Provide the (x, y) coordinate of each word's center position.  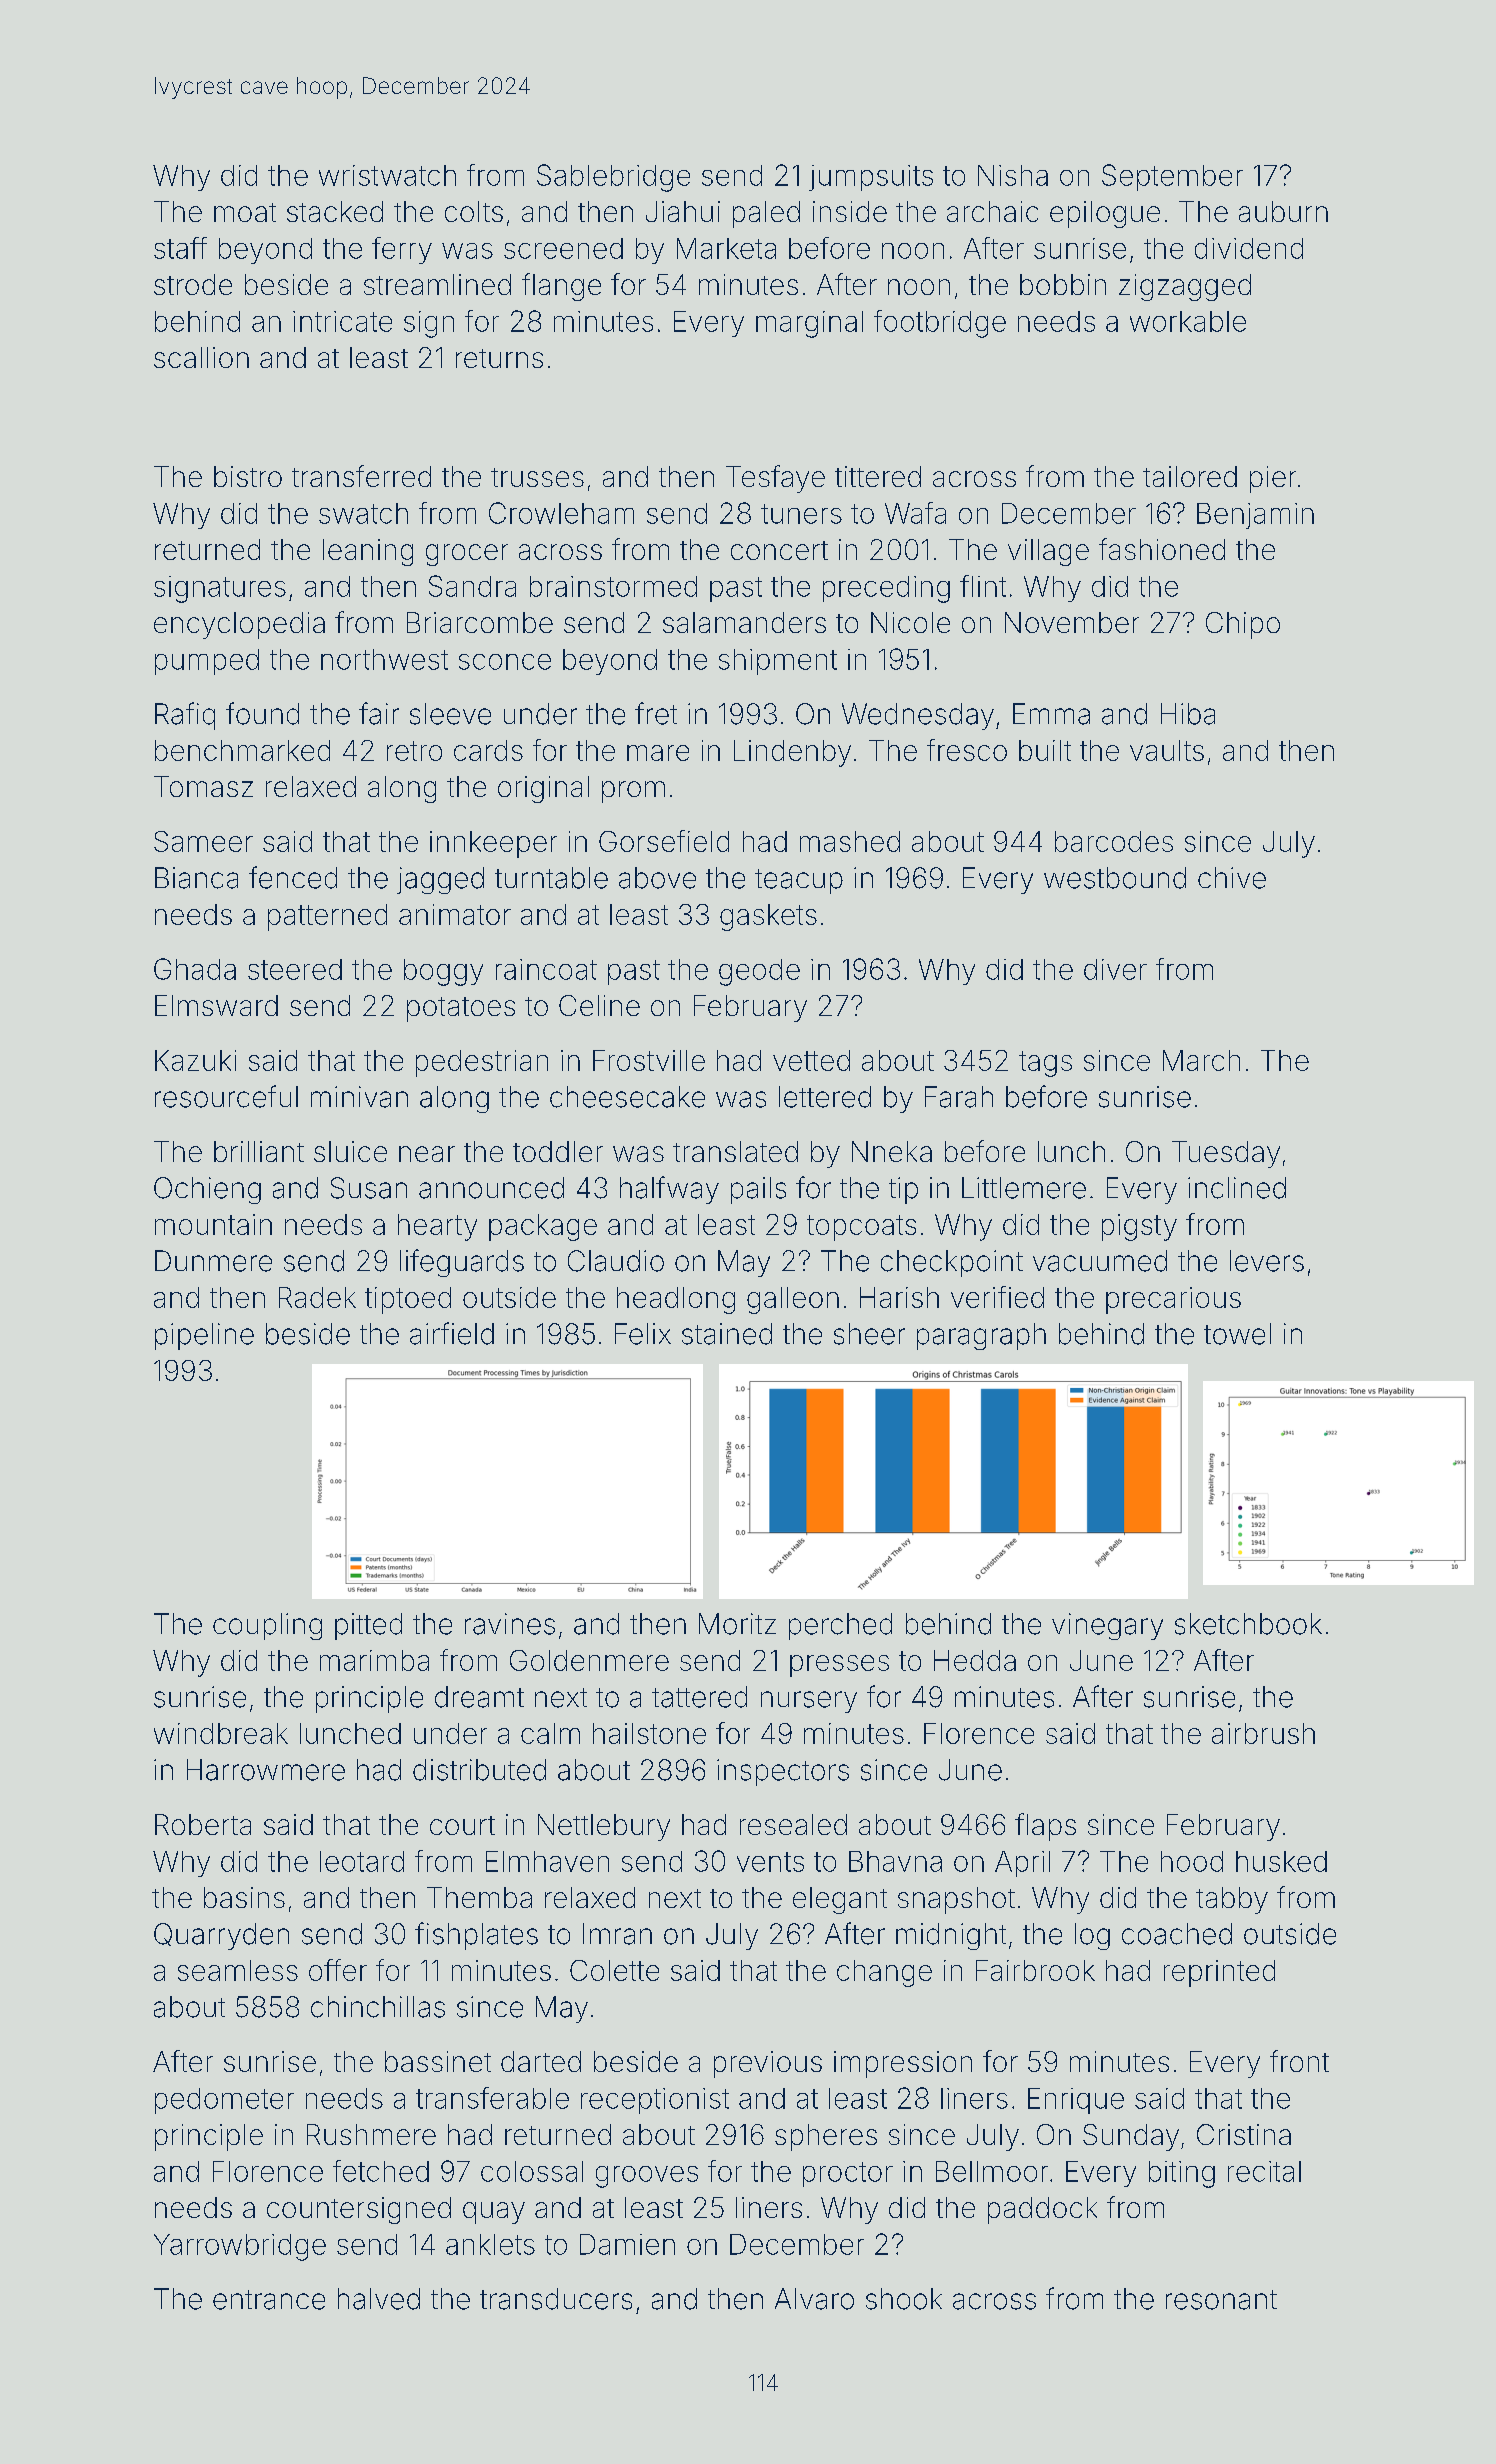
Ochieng (207, 1190)
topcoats (861, 1228)
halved (379, 2299)
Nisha (1013, 175)
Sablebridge (613, 178)
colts (474, 211)
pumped (207, 662)
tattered (699, 1697)
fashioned (1162, 549)
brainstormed (613, 586)
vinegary (1107, 1626)
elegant (840, 1900)
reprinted (1219, 1973)
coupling (267, 1626)
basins (244, 1897)
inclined (1237, 1188)
